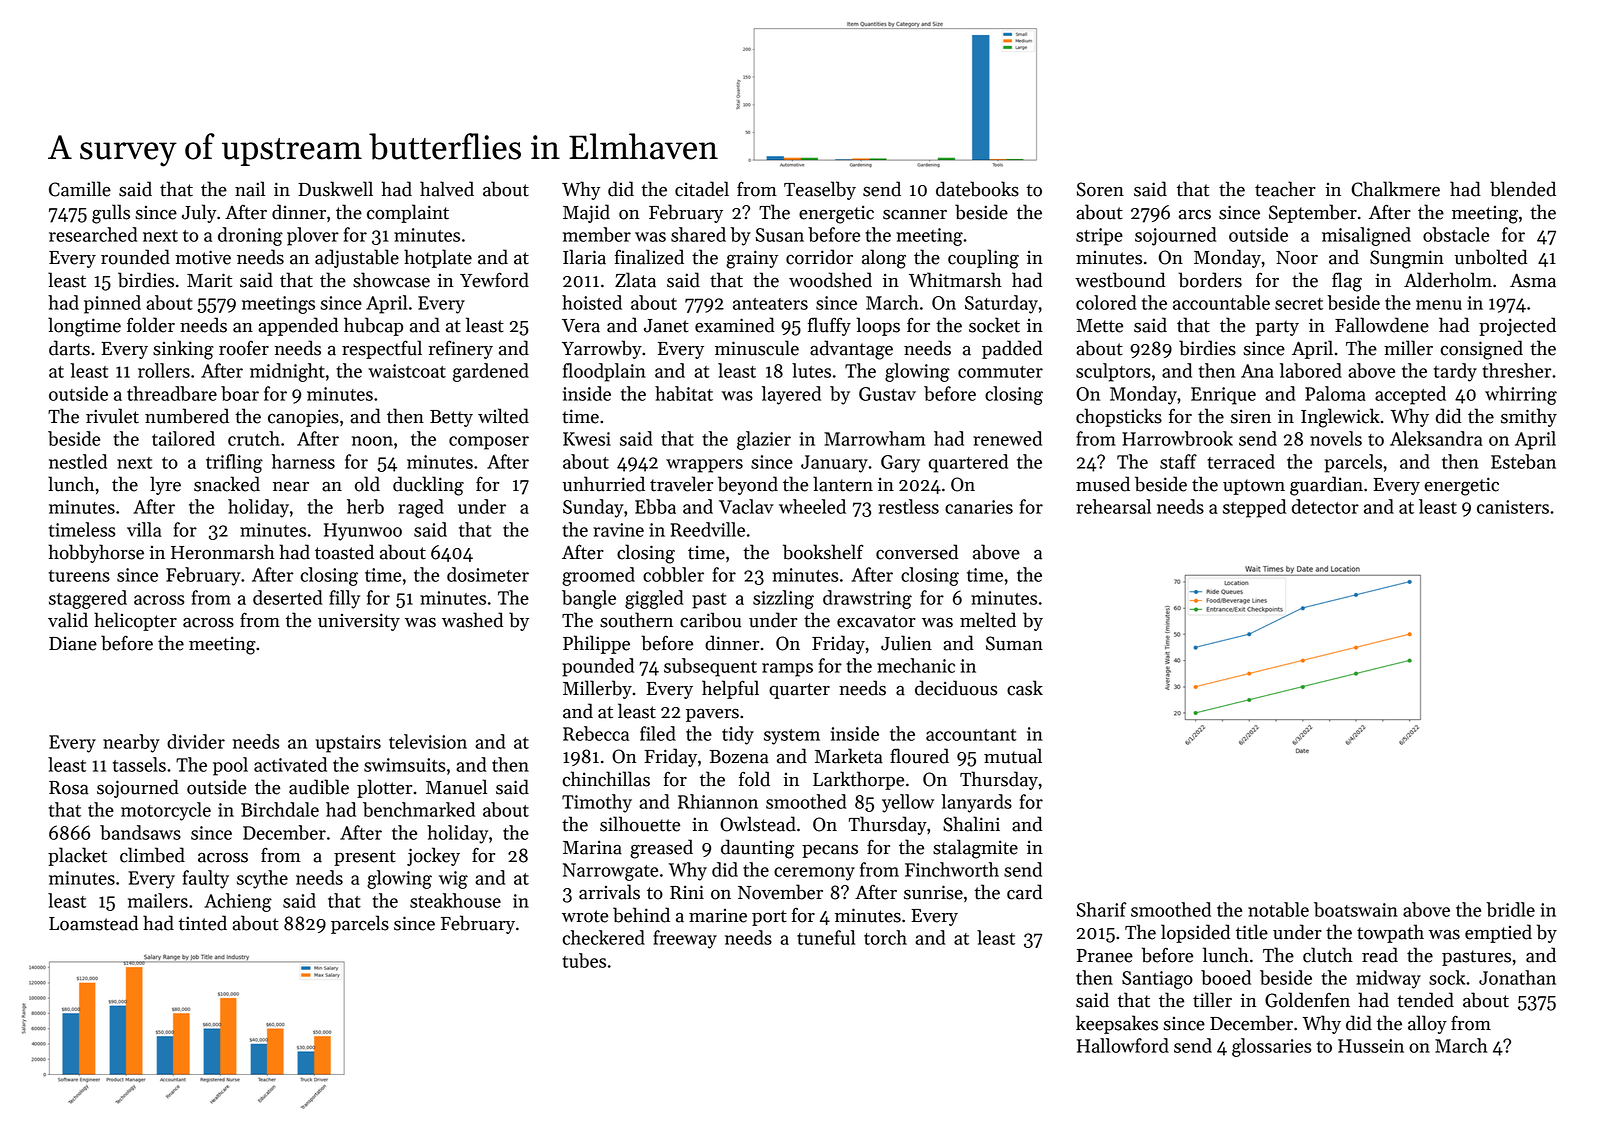 The height and width of the screenshot is (1135, 1605). Describe the element at coordinates (1113, 506) in the screenshot. I see `rehearsal` at that location.
